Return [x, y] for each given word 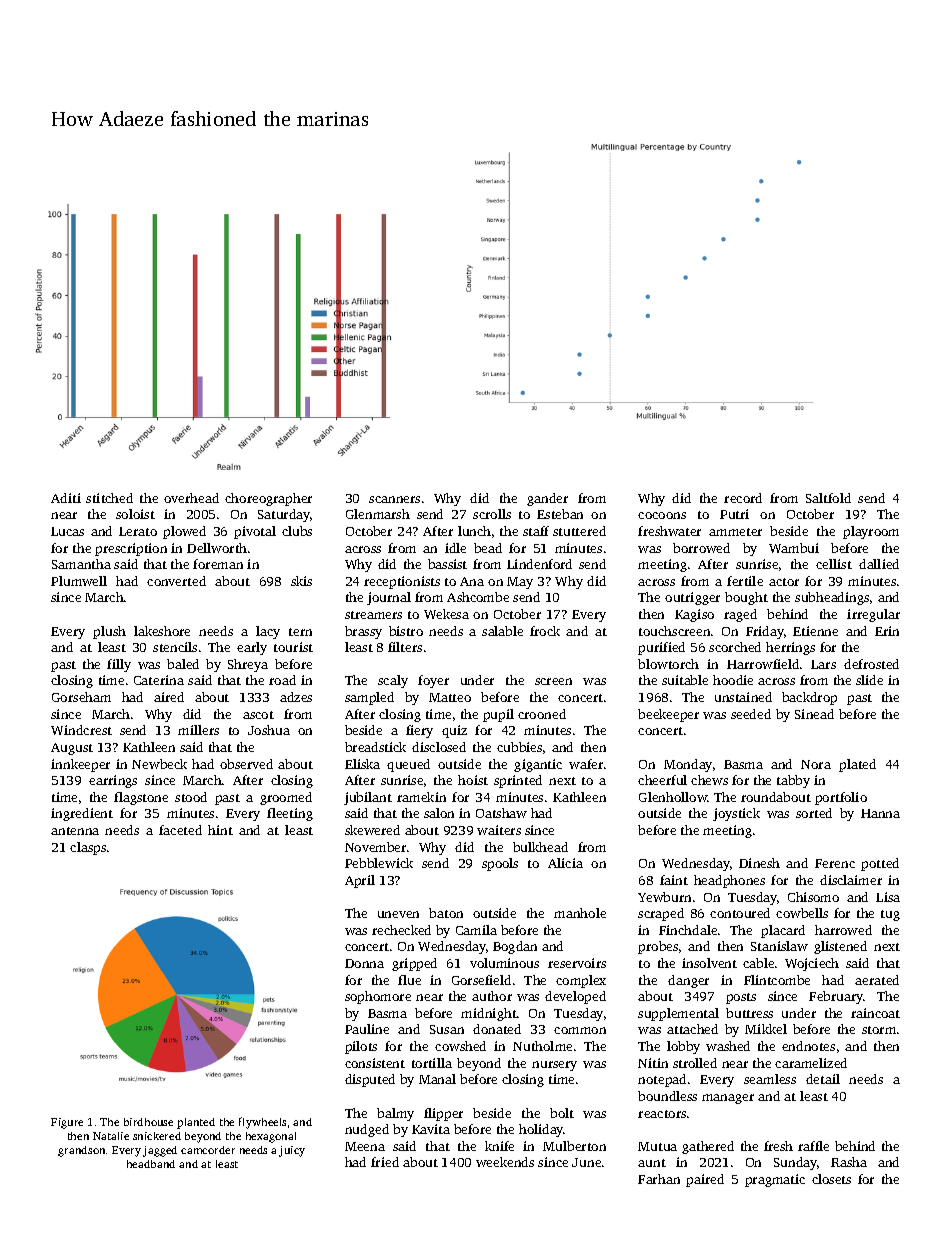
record [743, 498]
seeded [751, 714]
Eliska [362, 764]
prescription [131, 549]
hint [220, 830]
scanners [394, 499]
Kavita [431, 1129]
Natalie [111, 1136]
